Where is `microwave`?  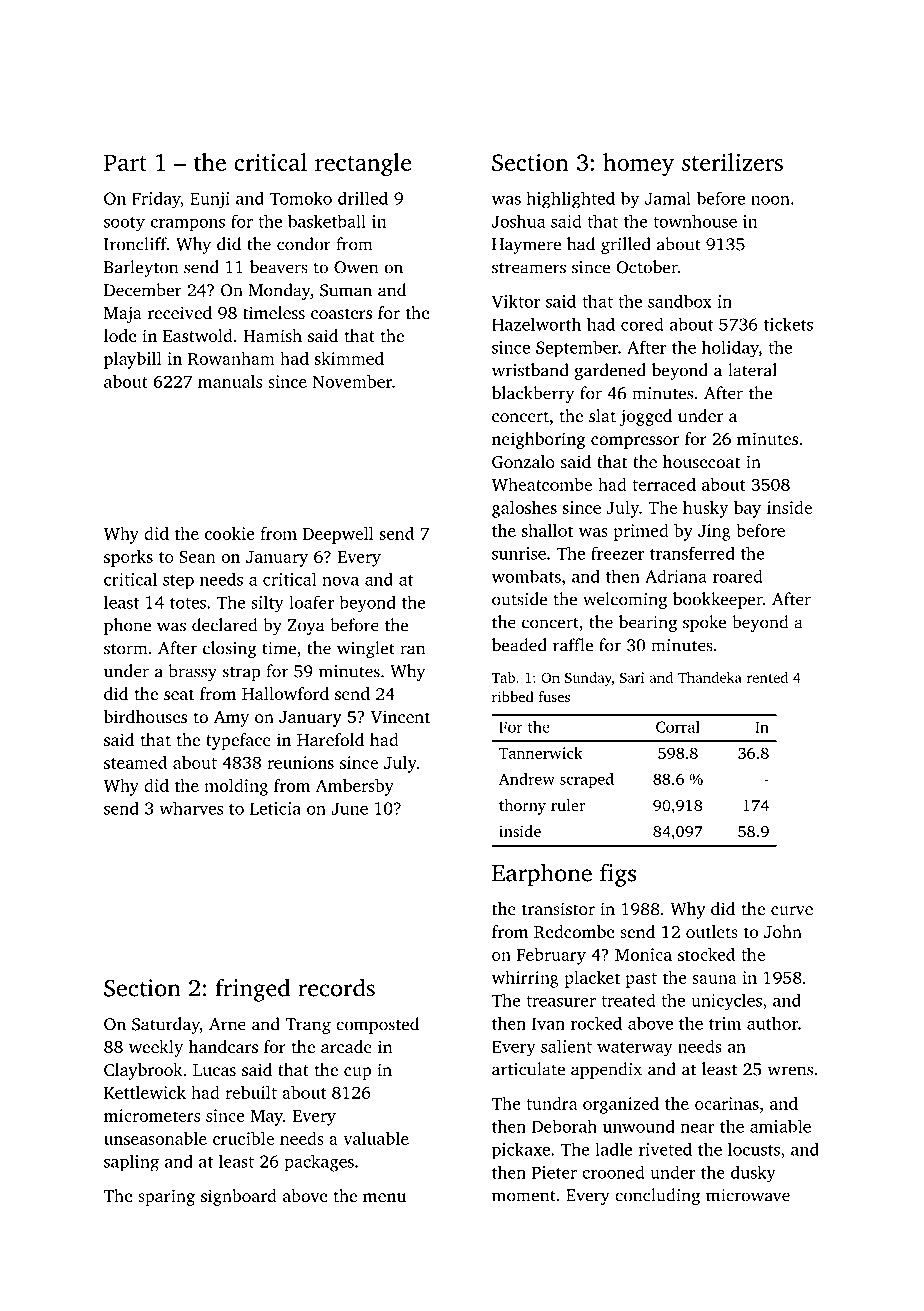 microwave is located at coordinates (748, 1195).
